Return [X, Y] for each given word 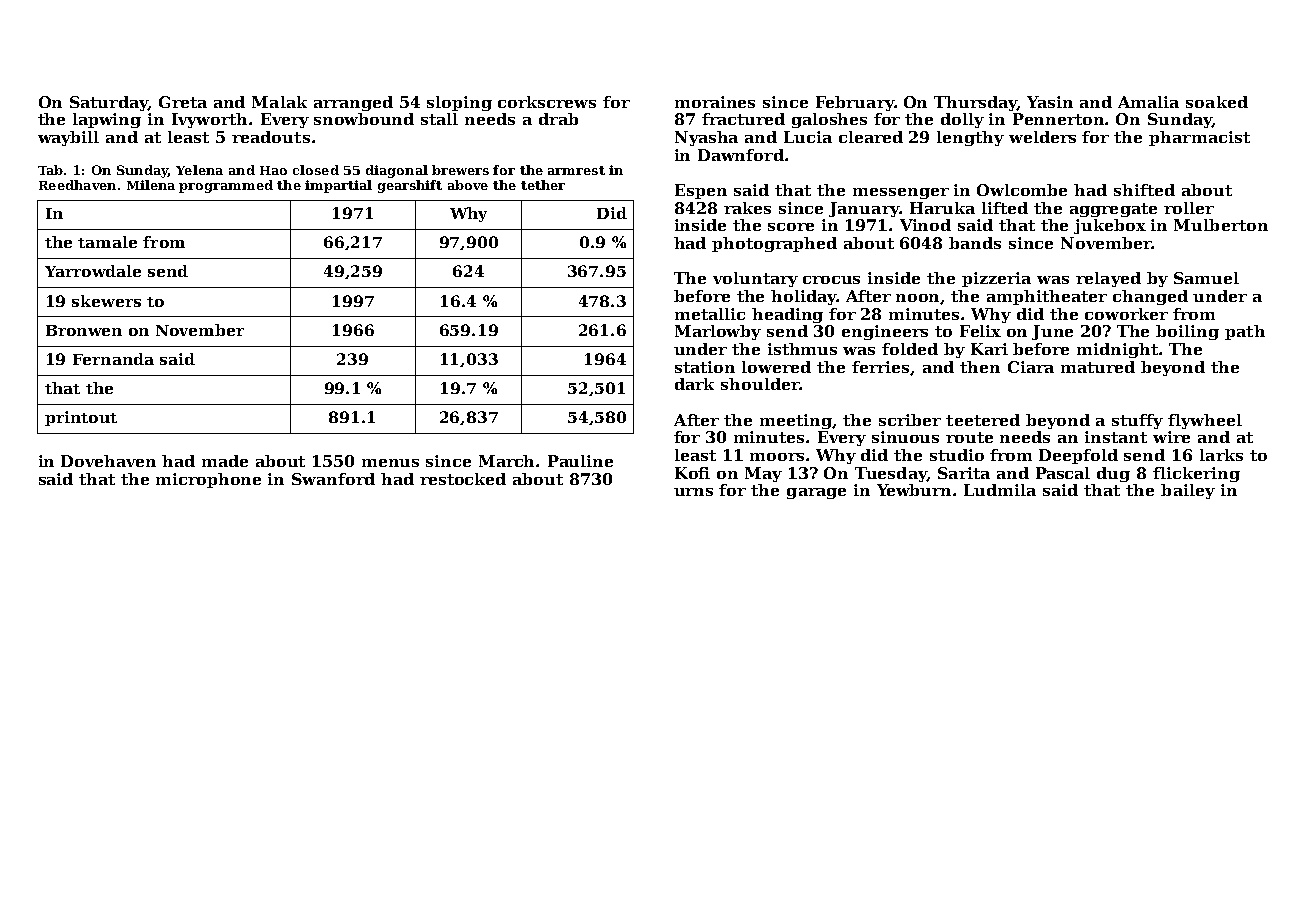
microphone [208, 480]
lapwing [107, 120]
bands [975, 243]
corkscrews [547, 102]
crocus [831, 280]
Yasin [1050, 102]
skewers [106, 301]
